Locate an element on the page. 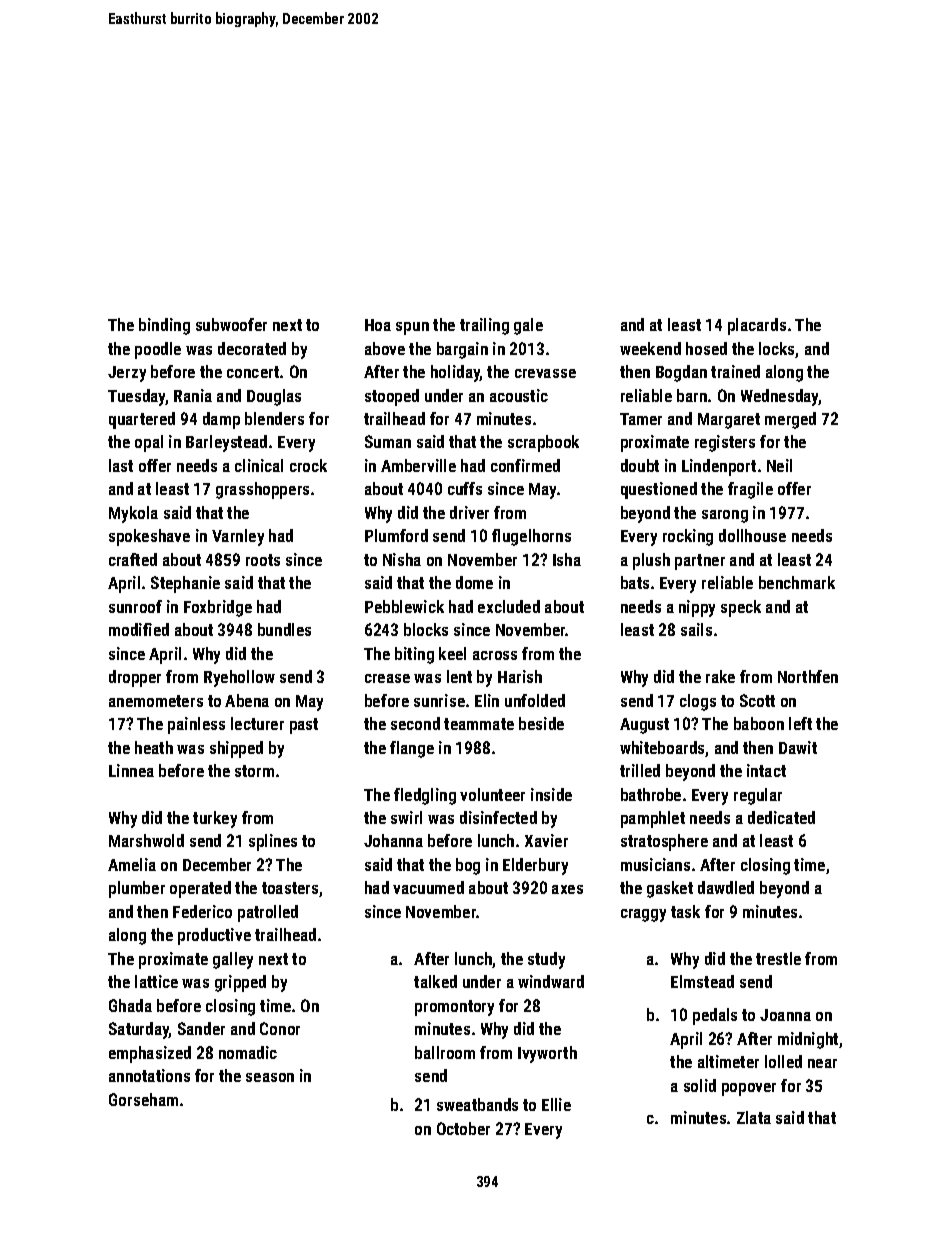 The width and height of the document is (952, 1233). axes is located at coordinates (567, 889).
